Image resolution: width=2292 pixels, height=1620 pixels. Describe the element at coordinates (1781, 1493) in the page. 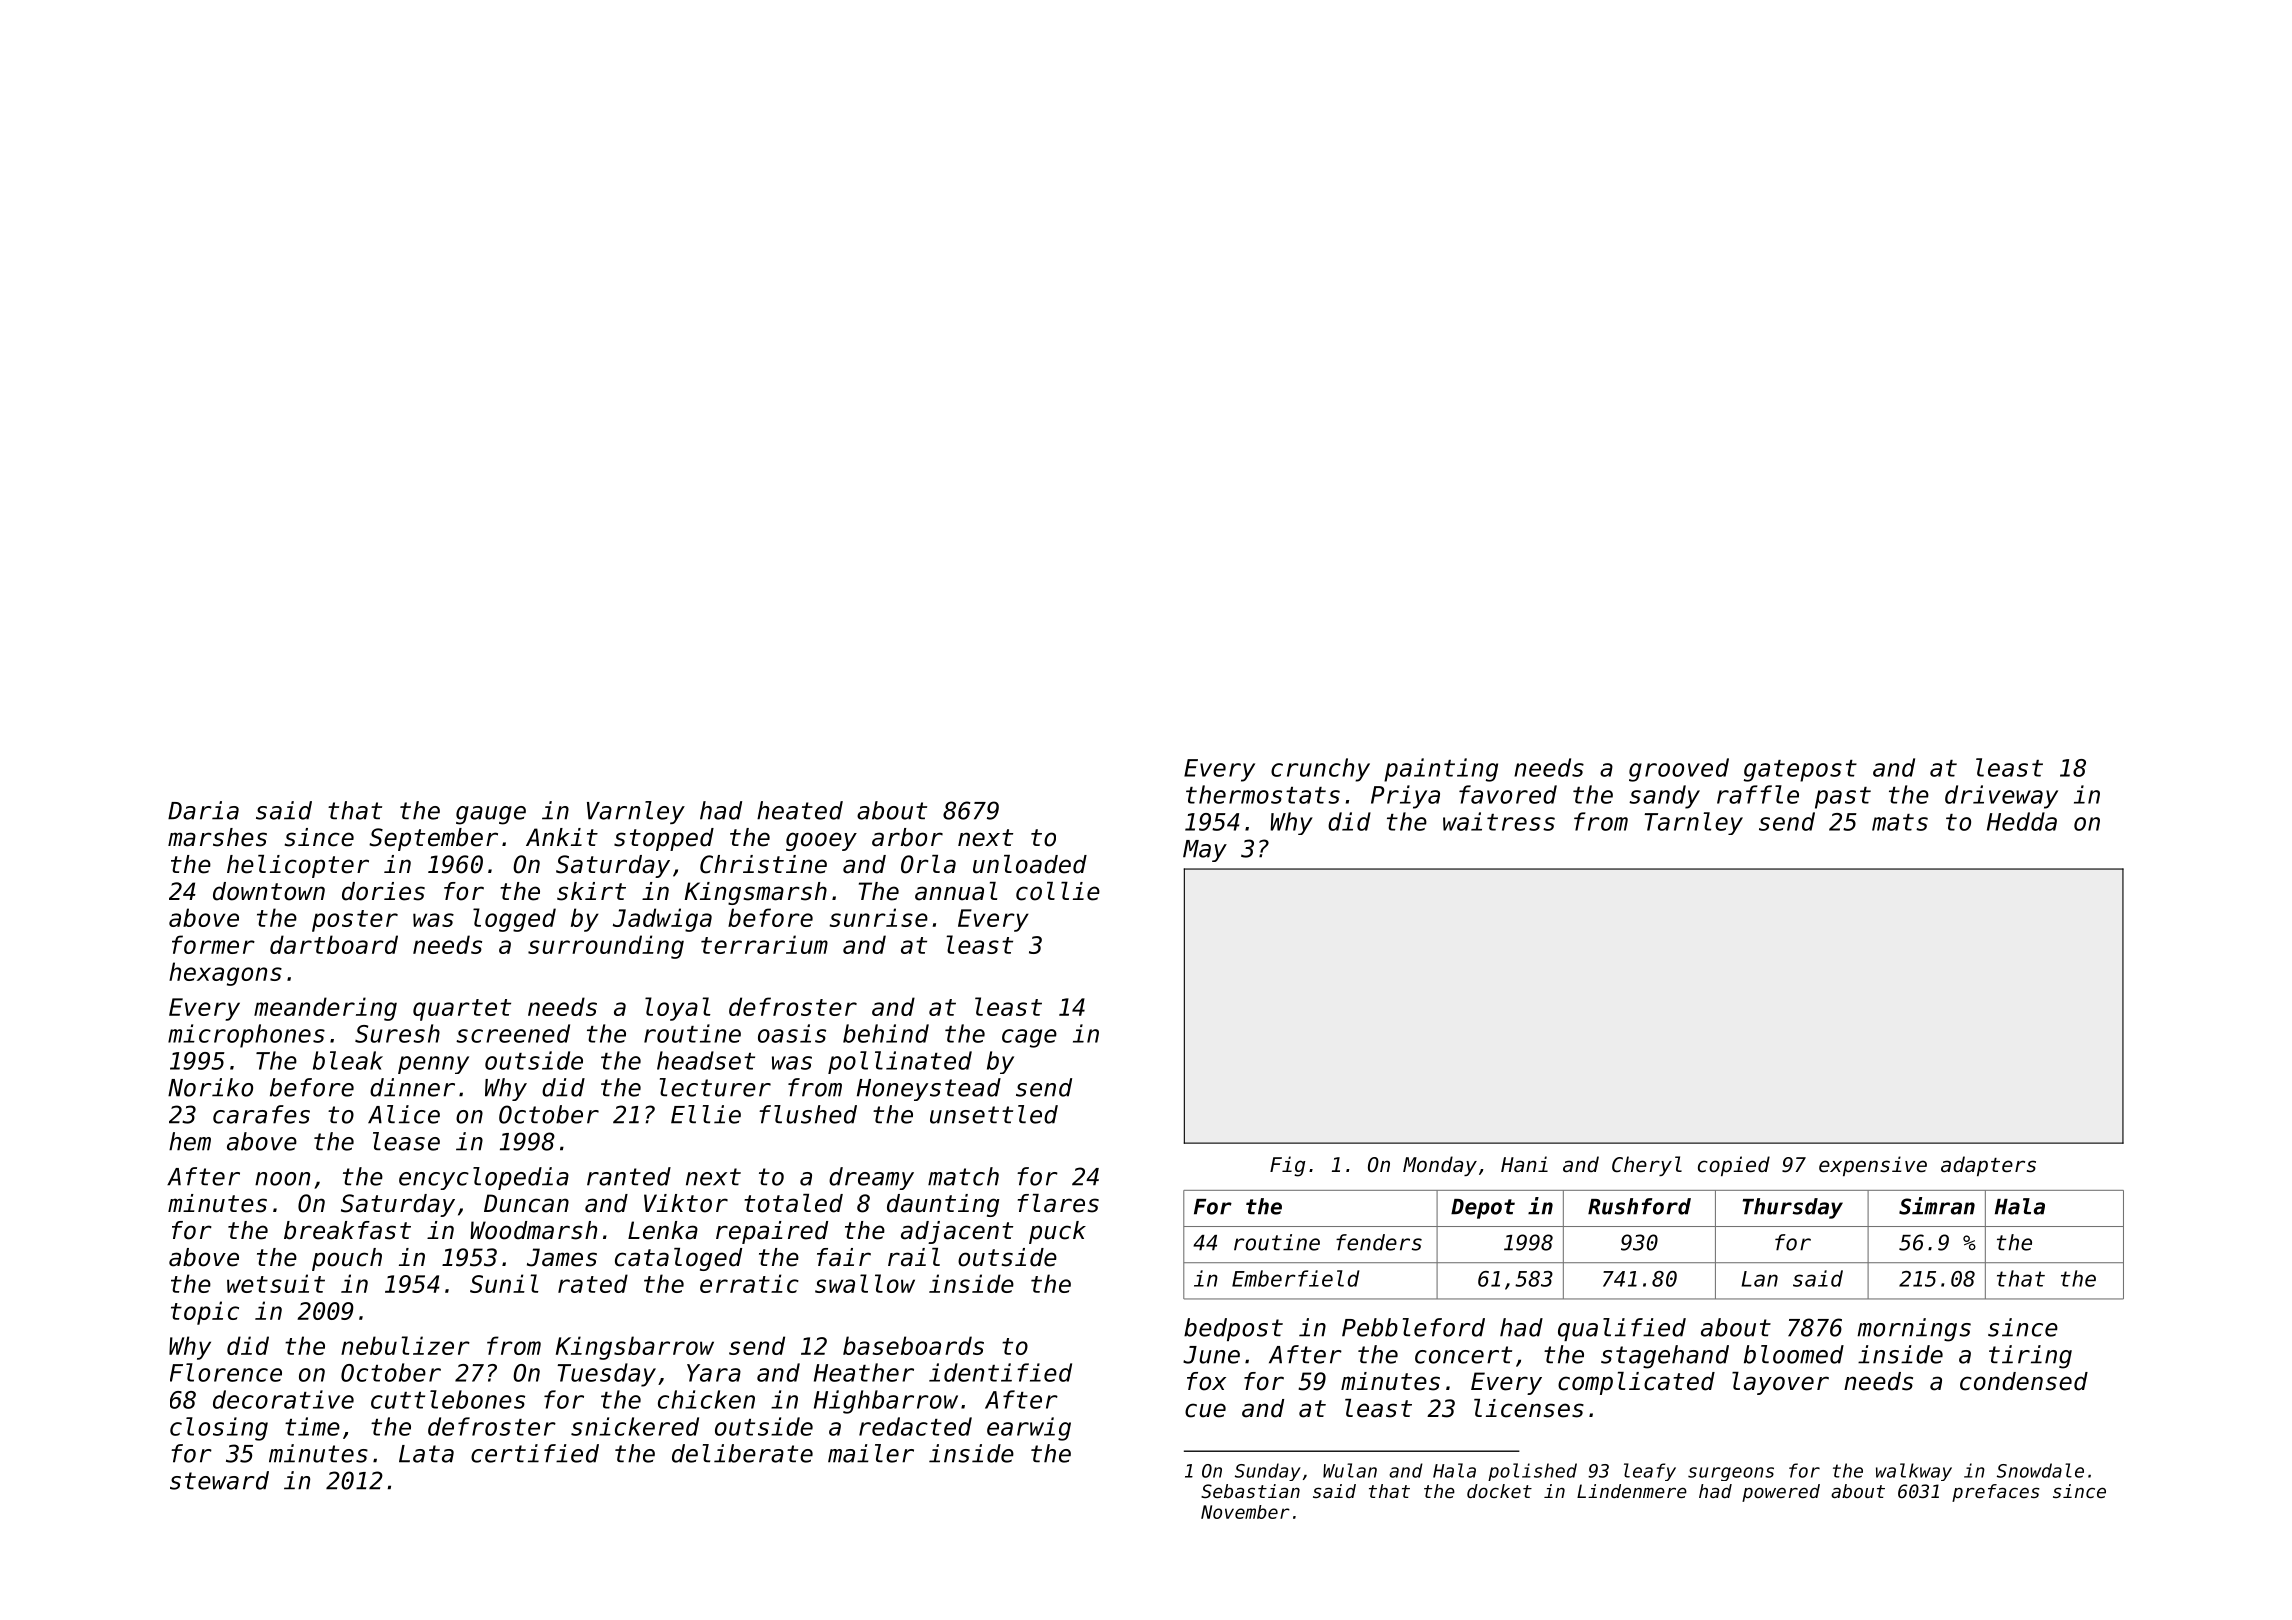

I see `powered` at that location.
